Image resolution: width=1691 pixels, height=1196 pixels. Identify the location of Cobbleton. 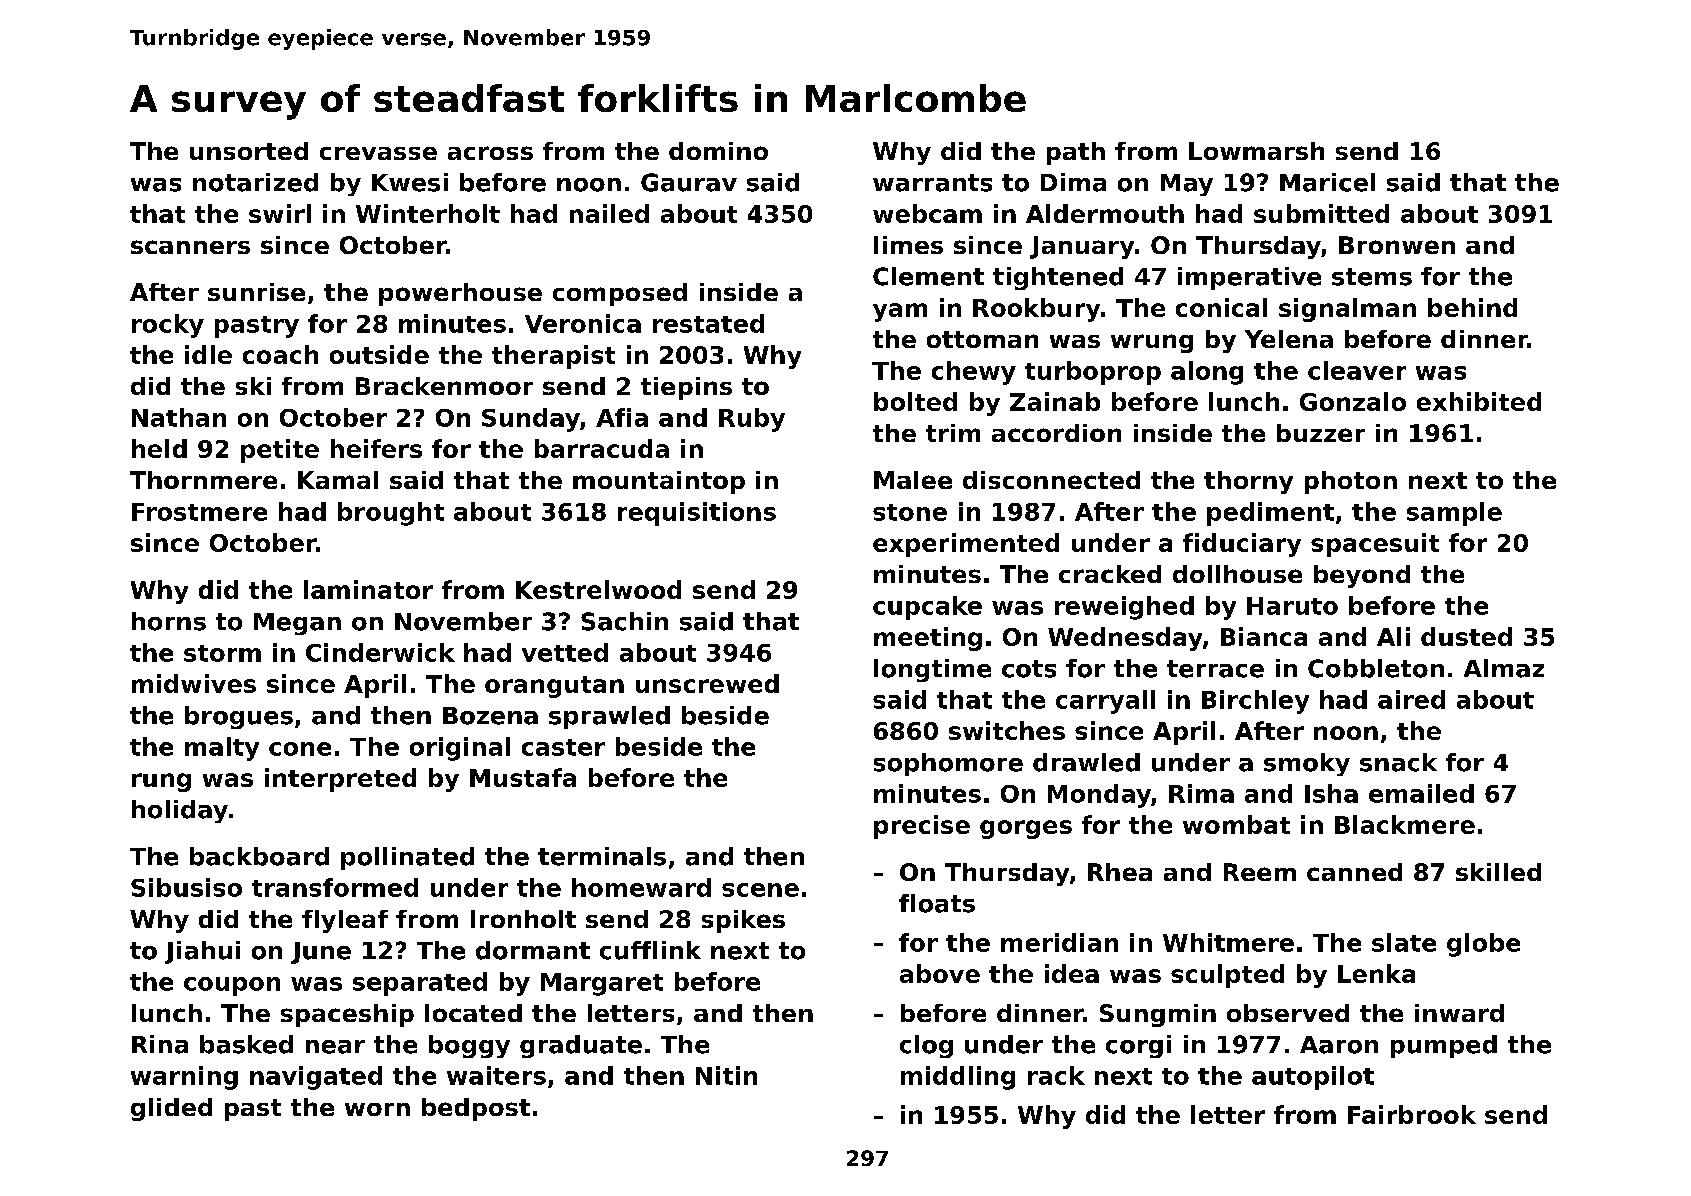
(1376, 668).
